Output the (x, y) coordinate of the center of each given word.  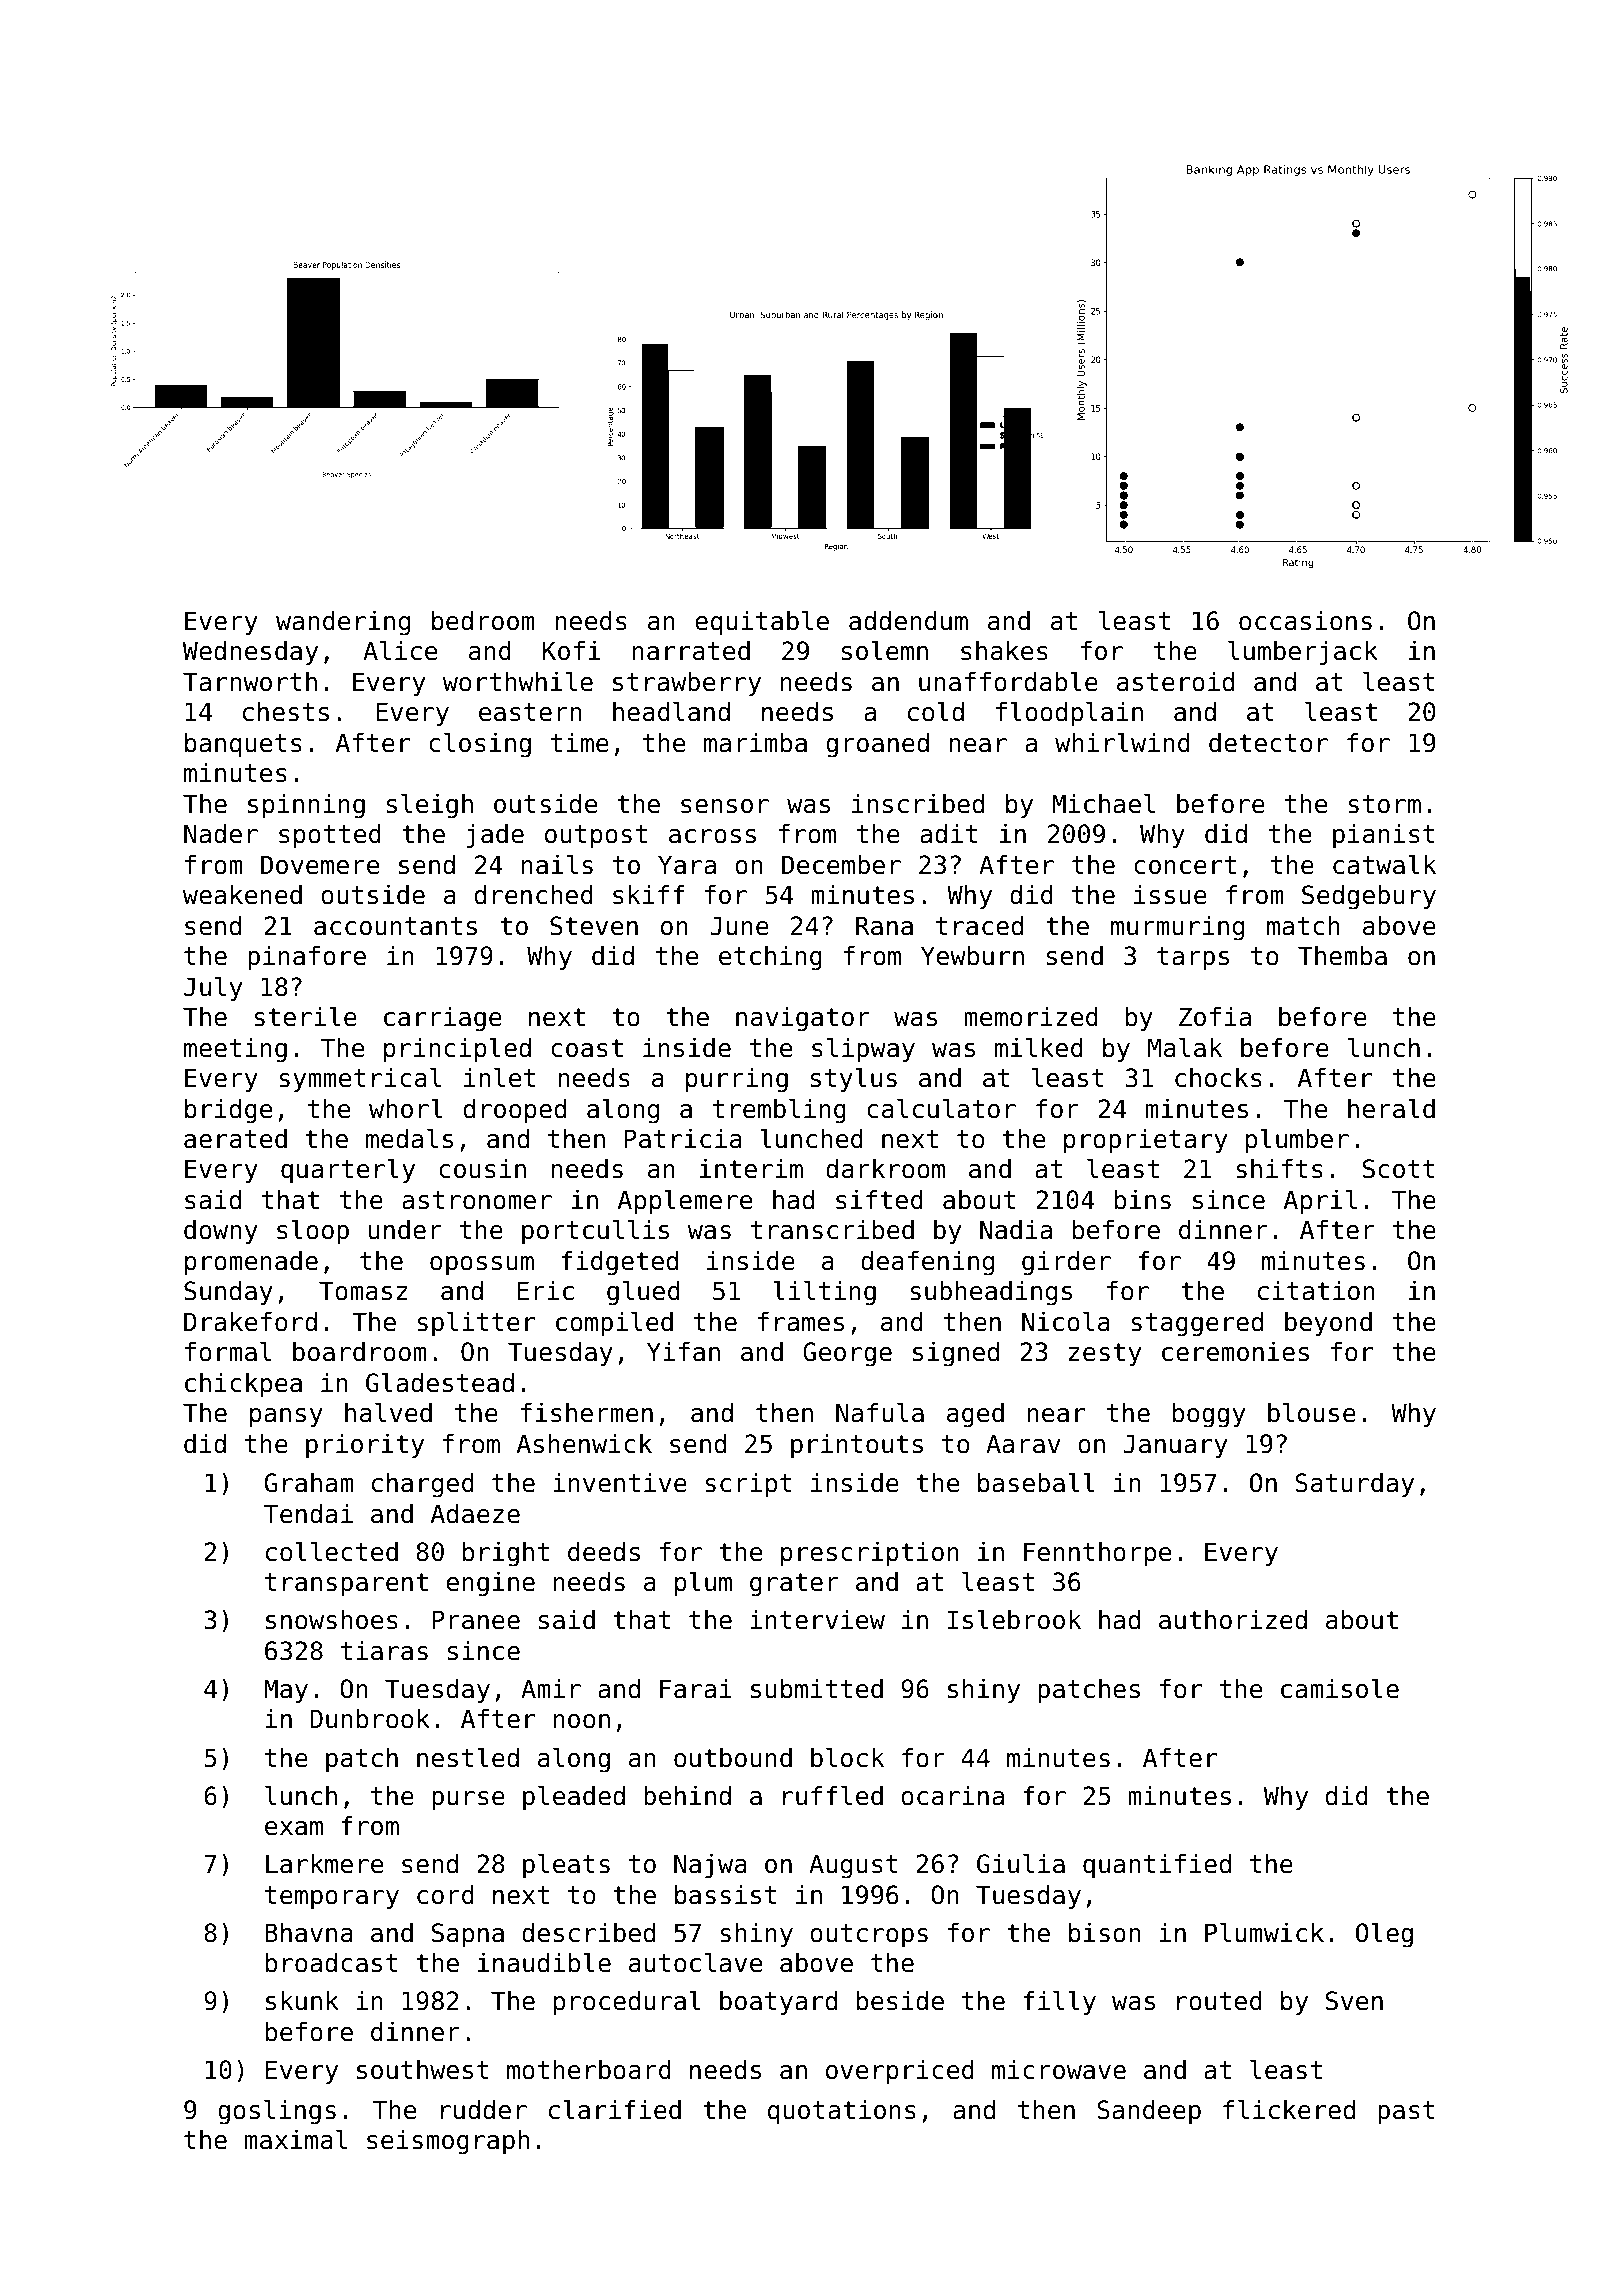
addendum (908, 621)
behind (687, 1796)
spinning (306, 806)
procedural (627, 2002)
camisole (1340, 1688)
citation (1316, 1291)
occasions (1305, 621)
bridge (228, 1111)
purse (468, 1800)
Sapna (468, 1935)
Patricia (683, 1139)
